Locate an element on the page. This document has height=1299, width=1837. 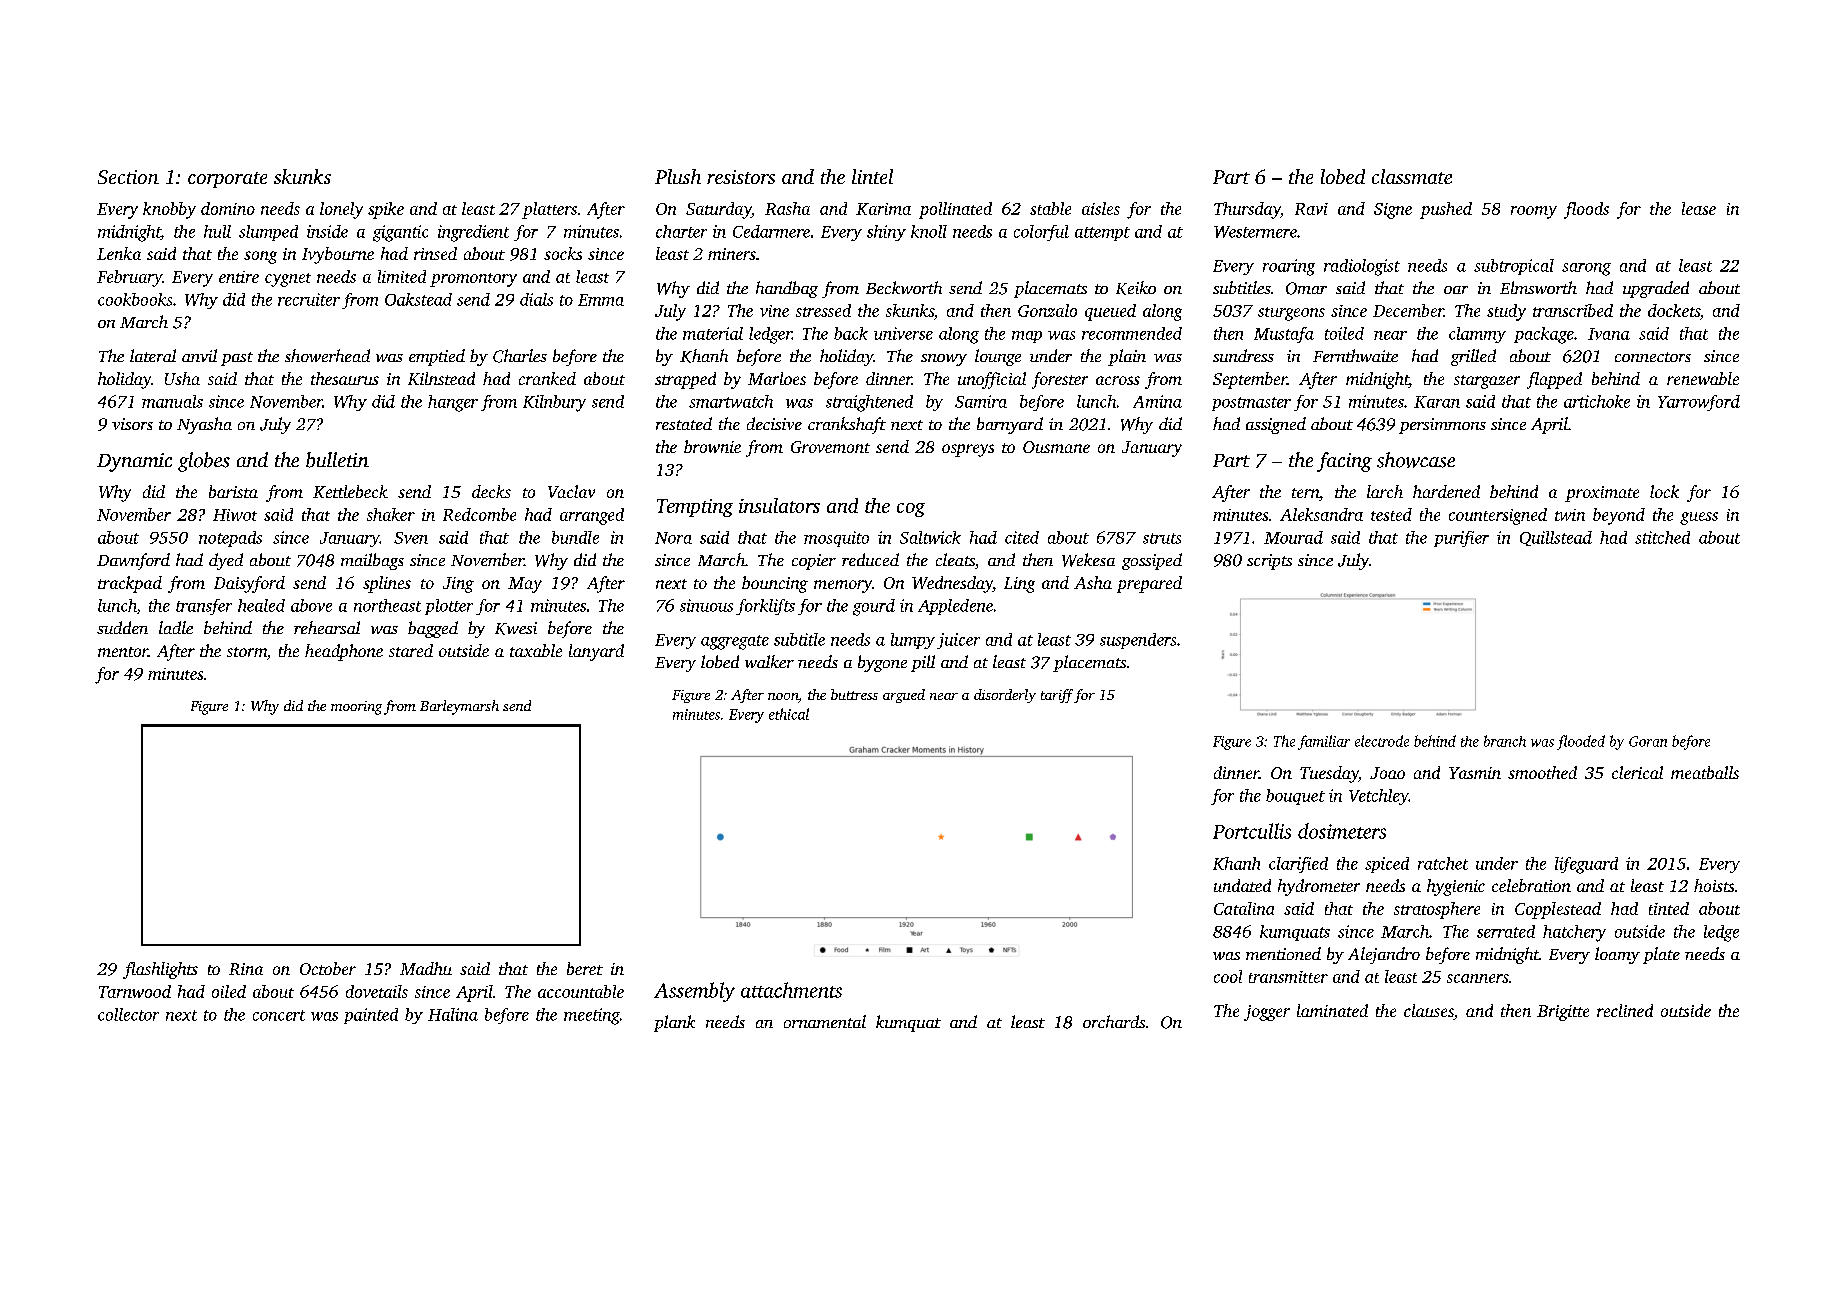
Portcullis is located at coordinates (1252, 831).
